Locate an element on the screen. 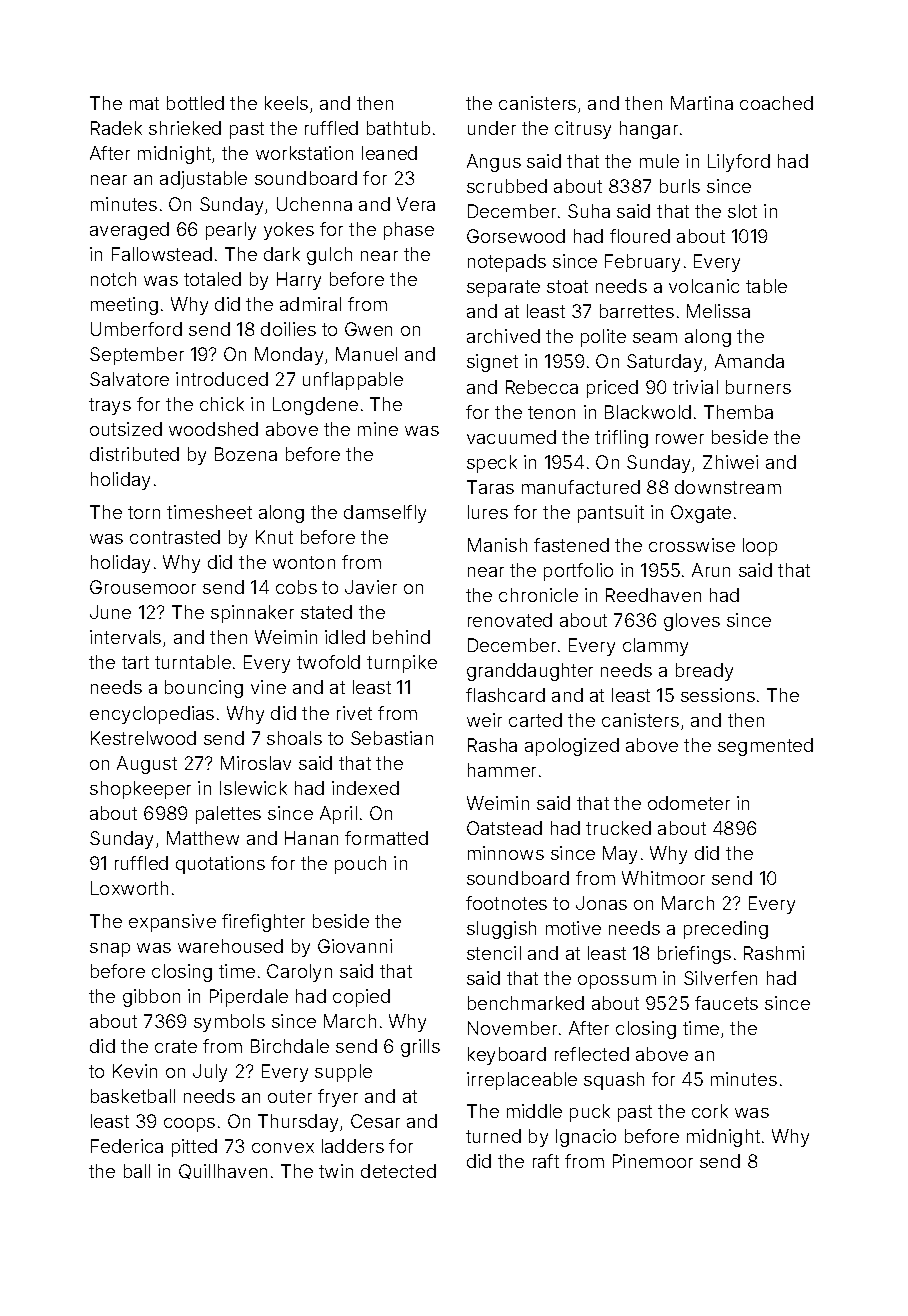  minnows is located at coordinates (506, 853).
